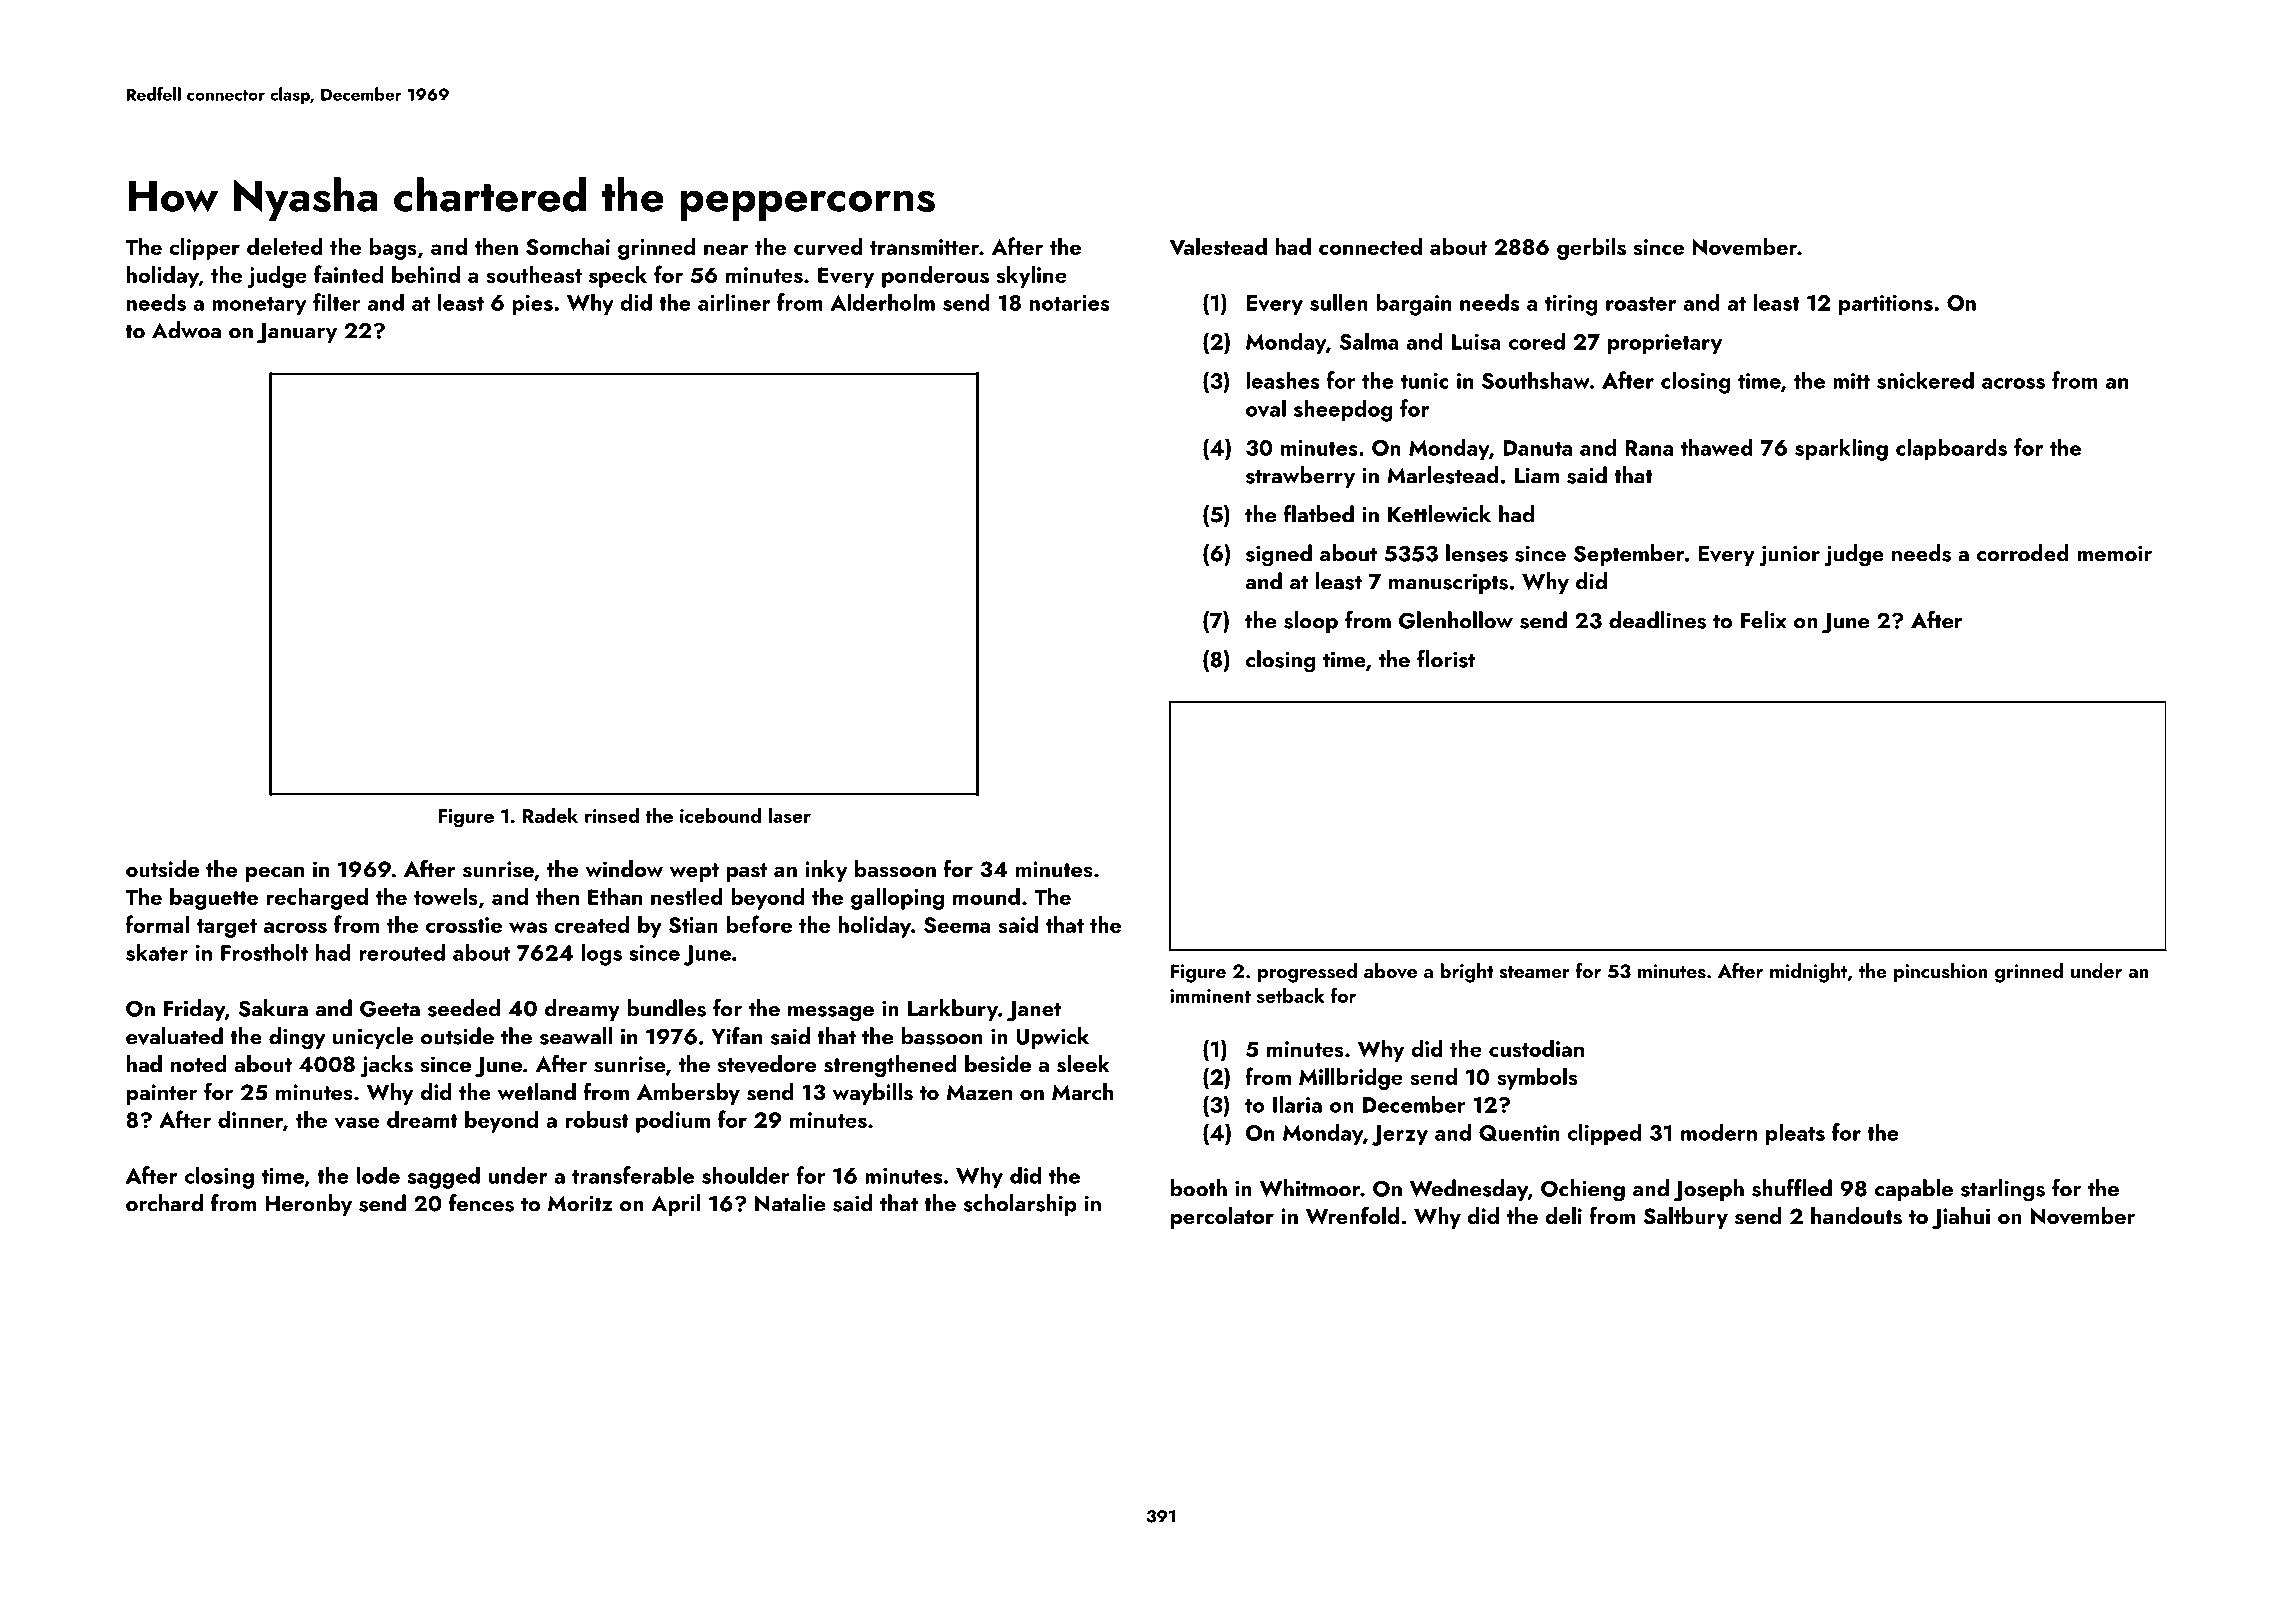 The image size is (2292, 1620). Describe the element at coordinates (1641, 304) in the image. I see `roaster` at that location.
